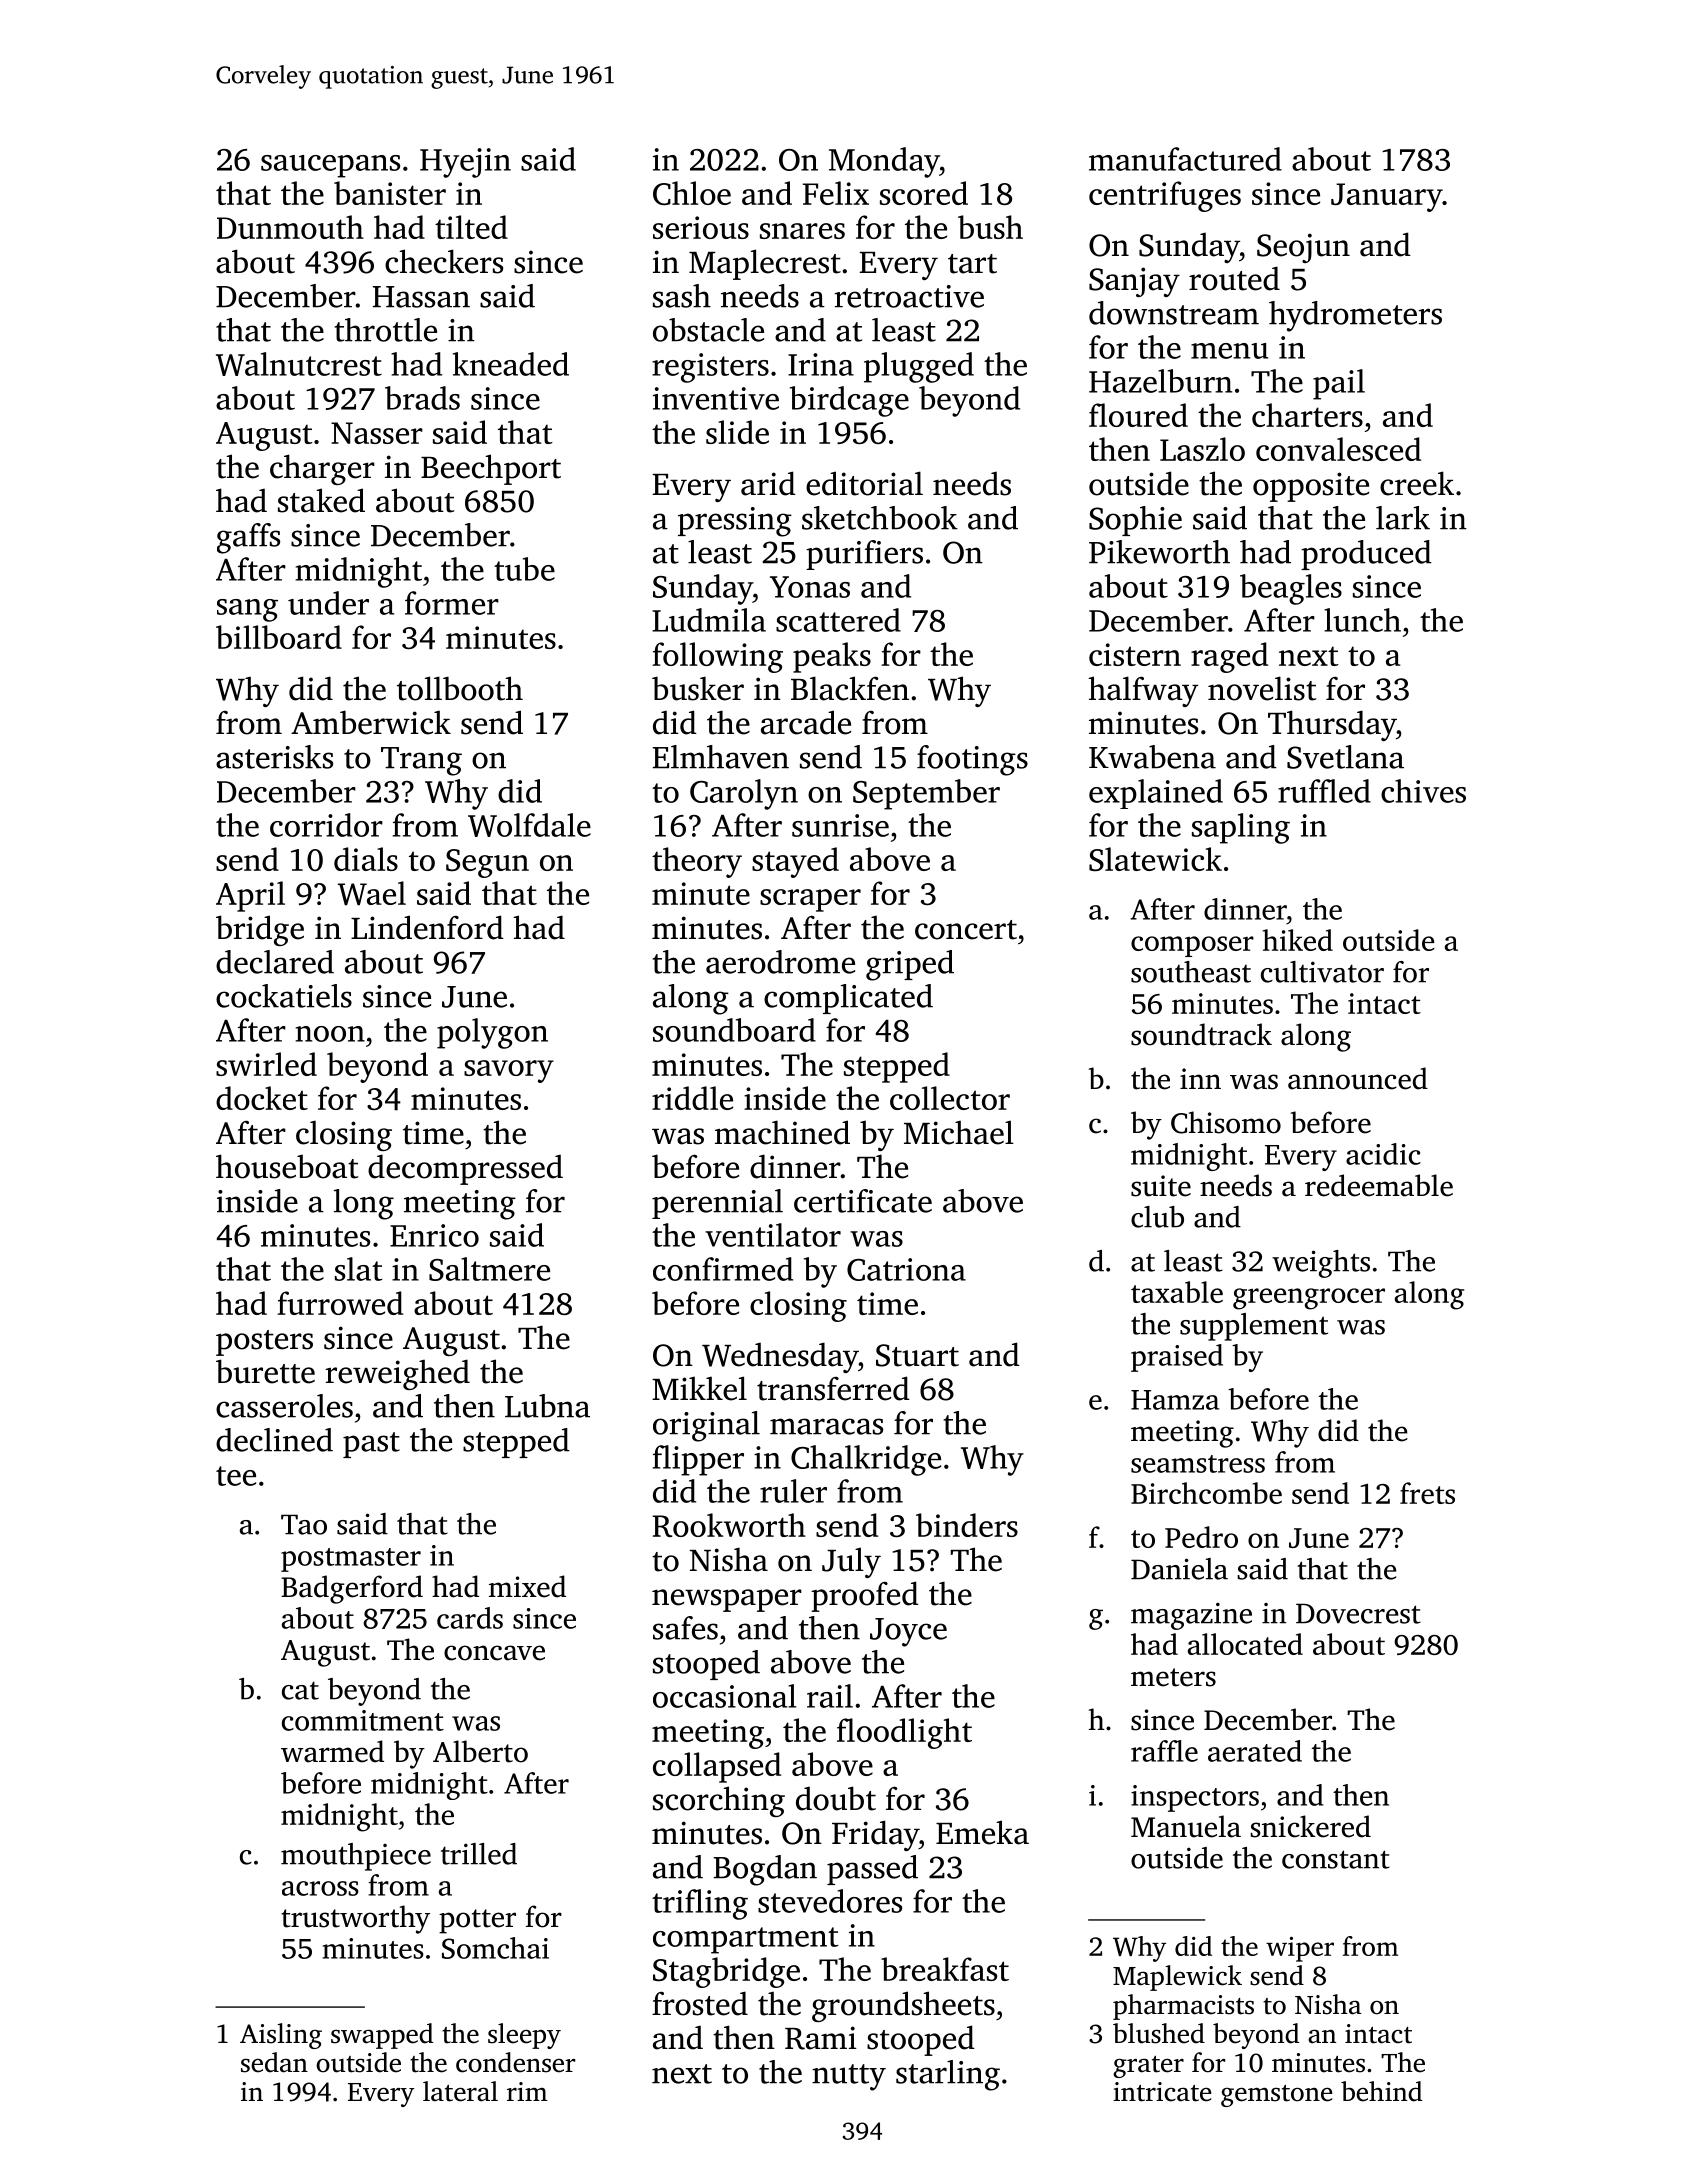 The image size is (1683, 2178). I want to click on Dunmouth, so click(290, 227).
